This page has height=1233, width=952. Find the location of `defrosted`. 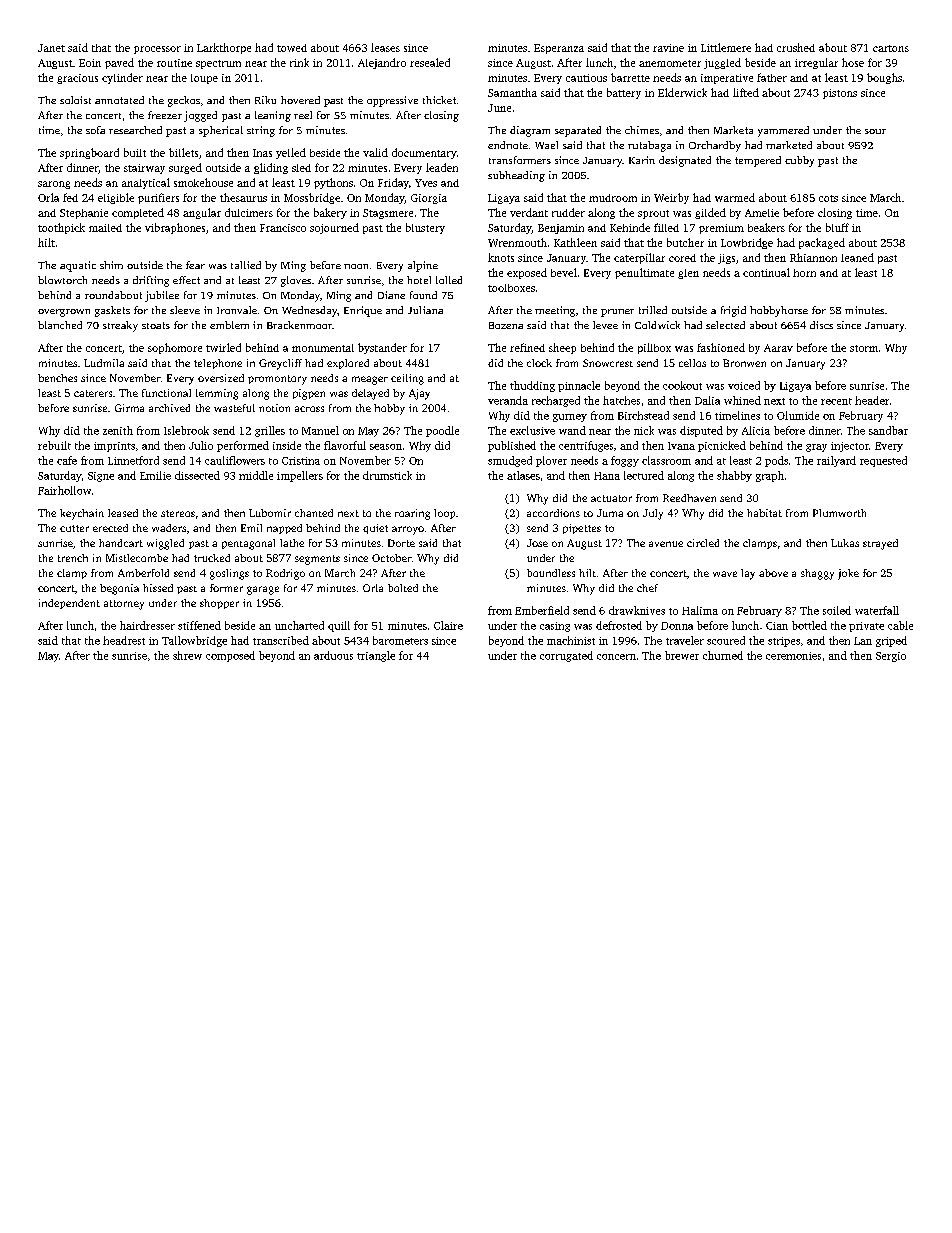

defrosted is located at coordinates (619, 625).
